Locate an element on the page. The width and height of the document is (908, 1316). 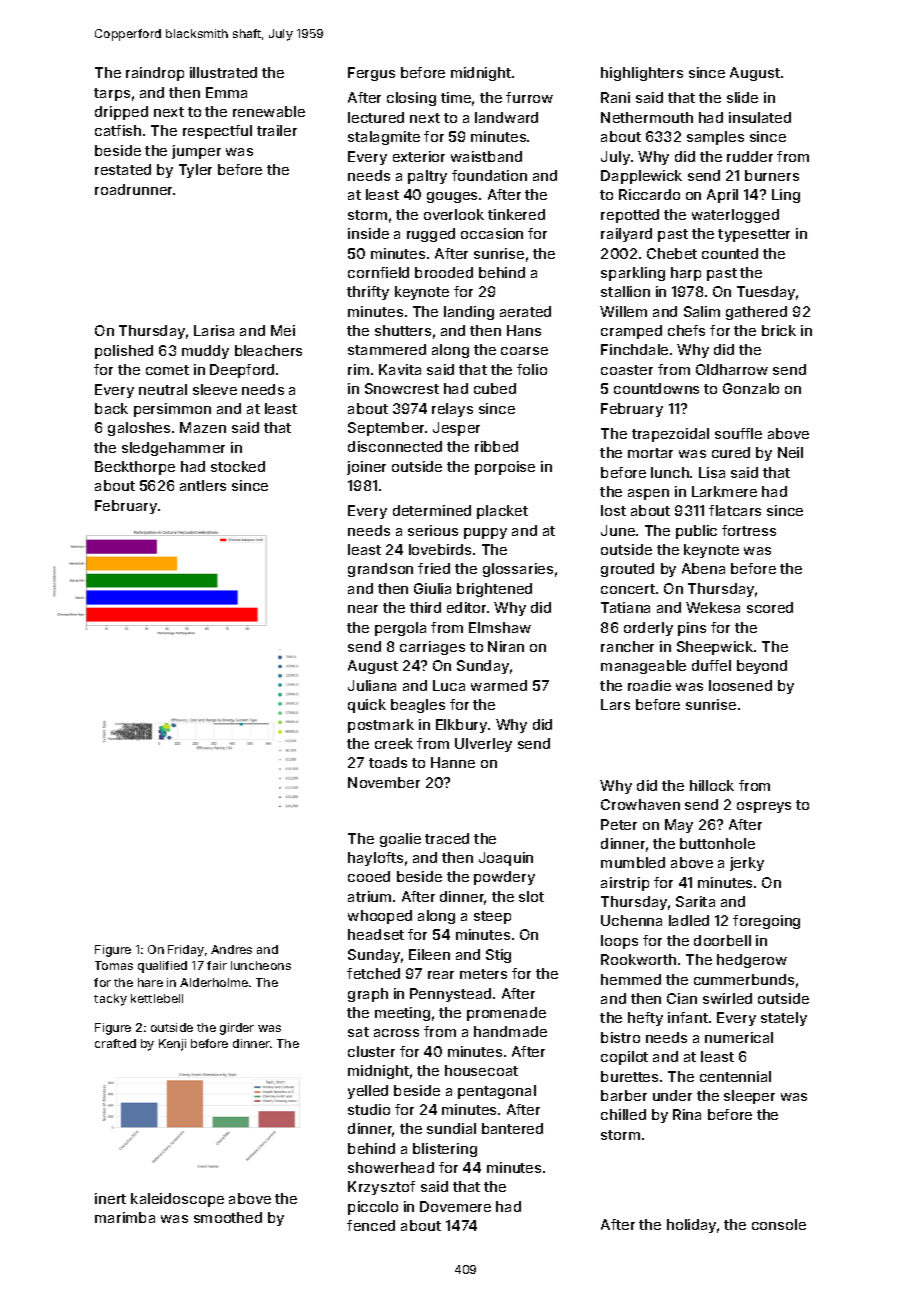
Hanne is located at coordinates (453, 762).
